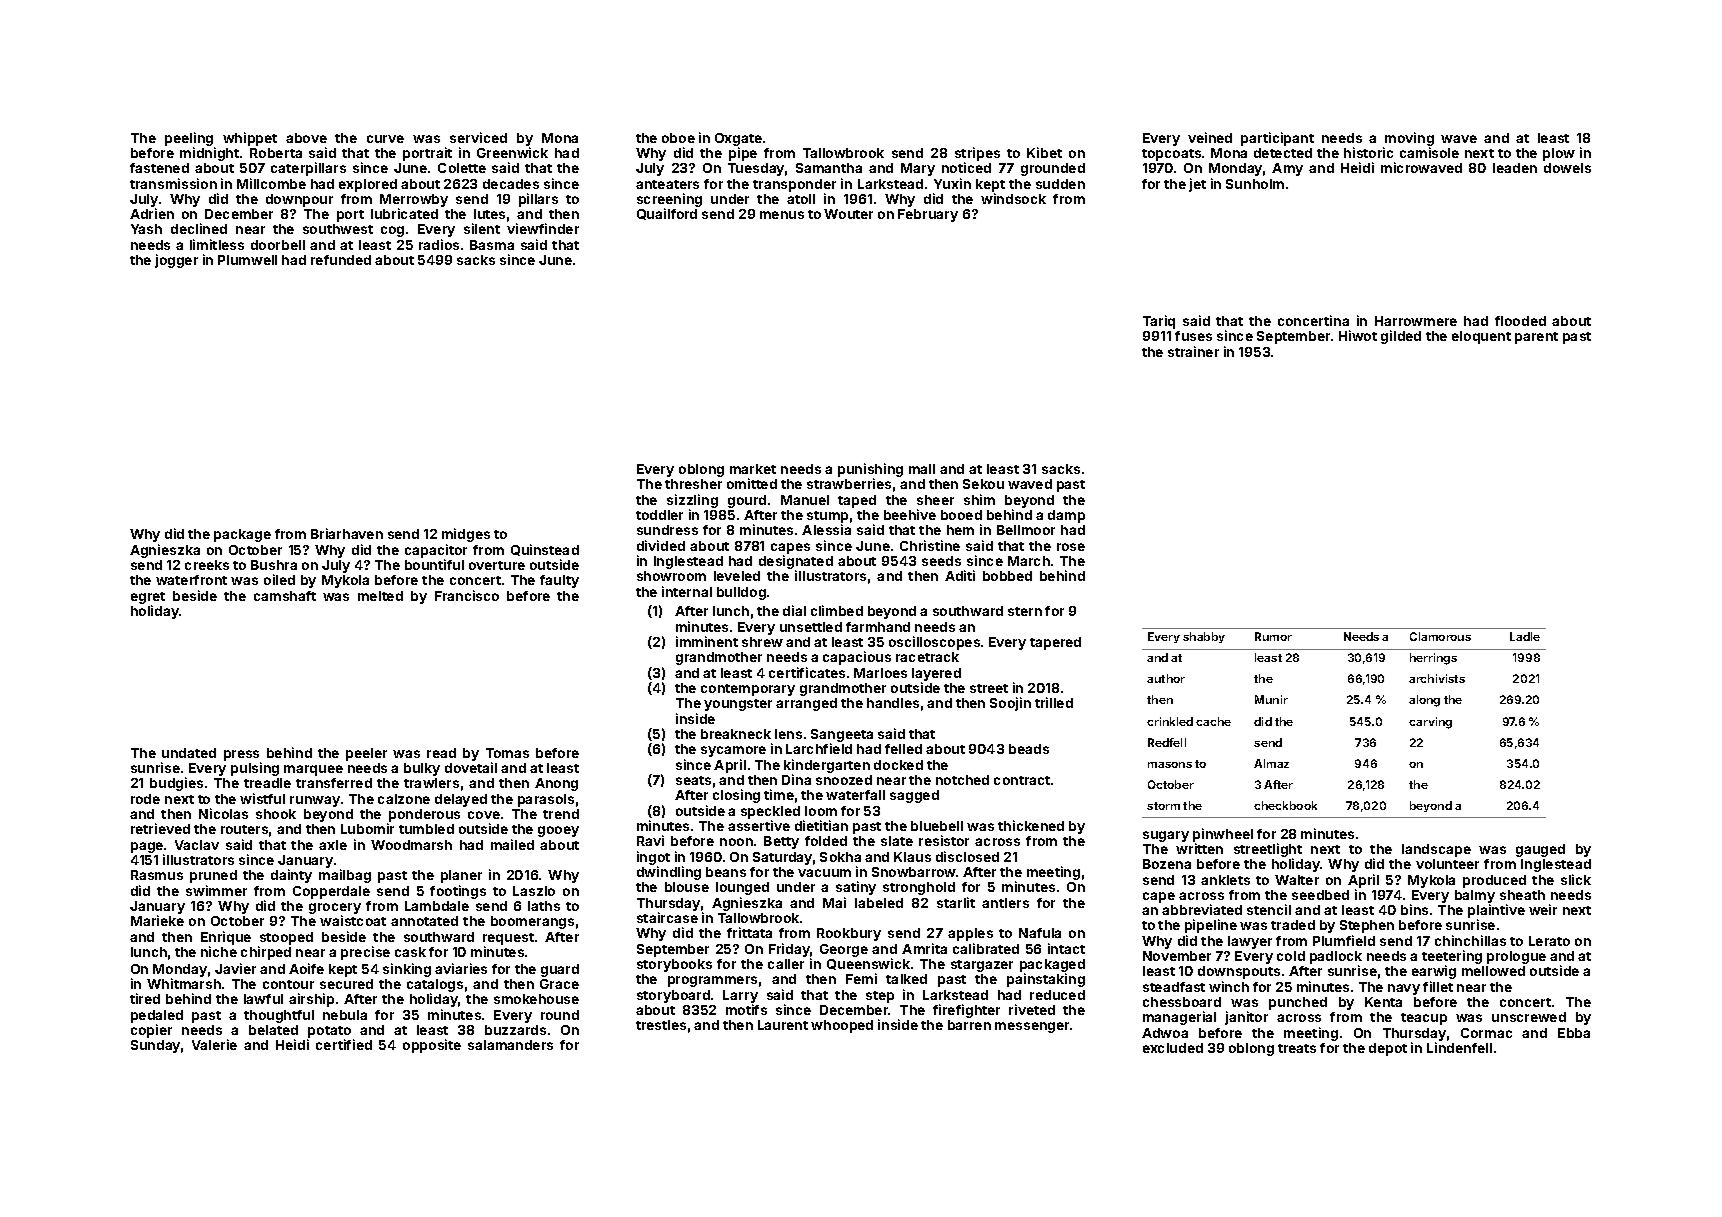 Image resolution: width=1722 pixels, height=1217 pixels. I want to click on shabby, so click(1204, 637).
